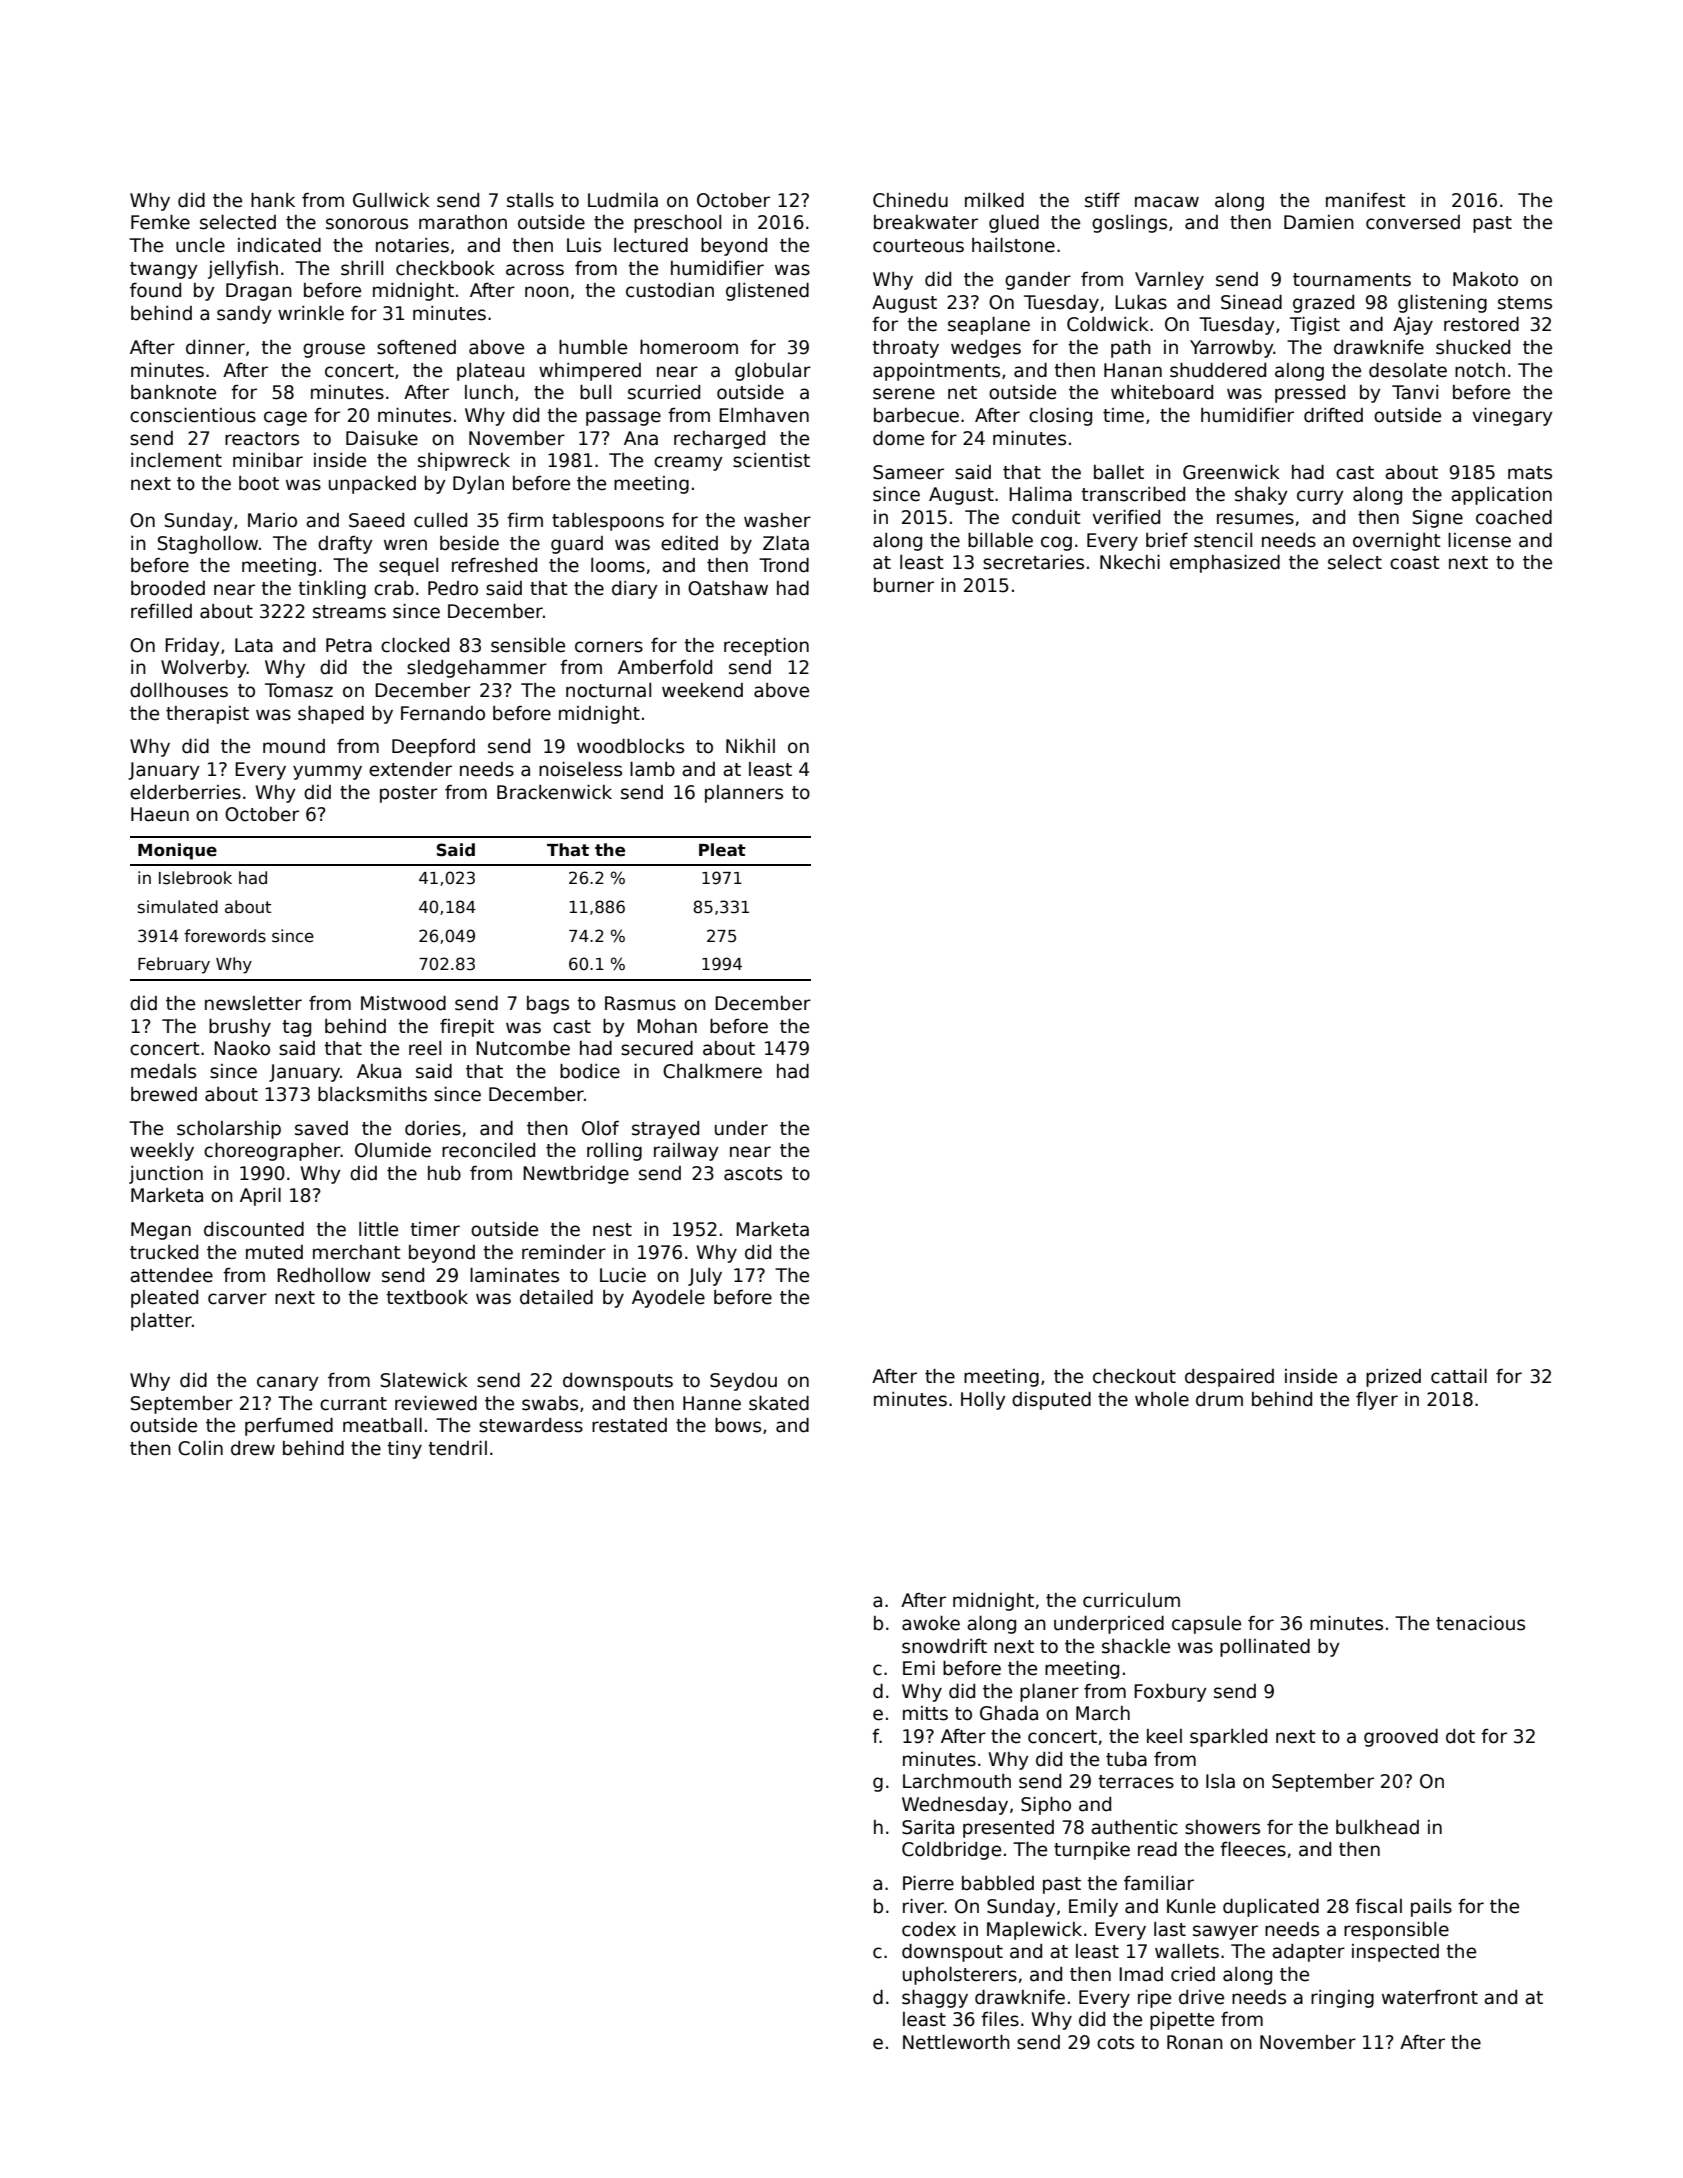 Image resolution: width=1683 pixels, height=2178 pixels. What do you see at coordinates (535, 270) in the image?
I see `across` at bounding box center [535, 270].
